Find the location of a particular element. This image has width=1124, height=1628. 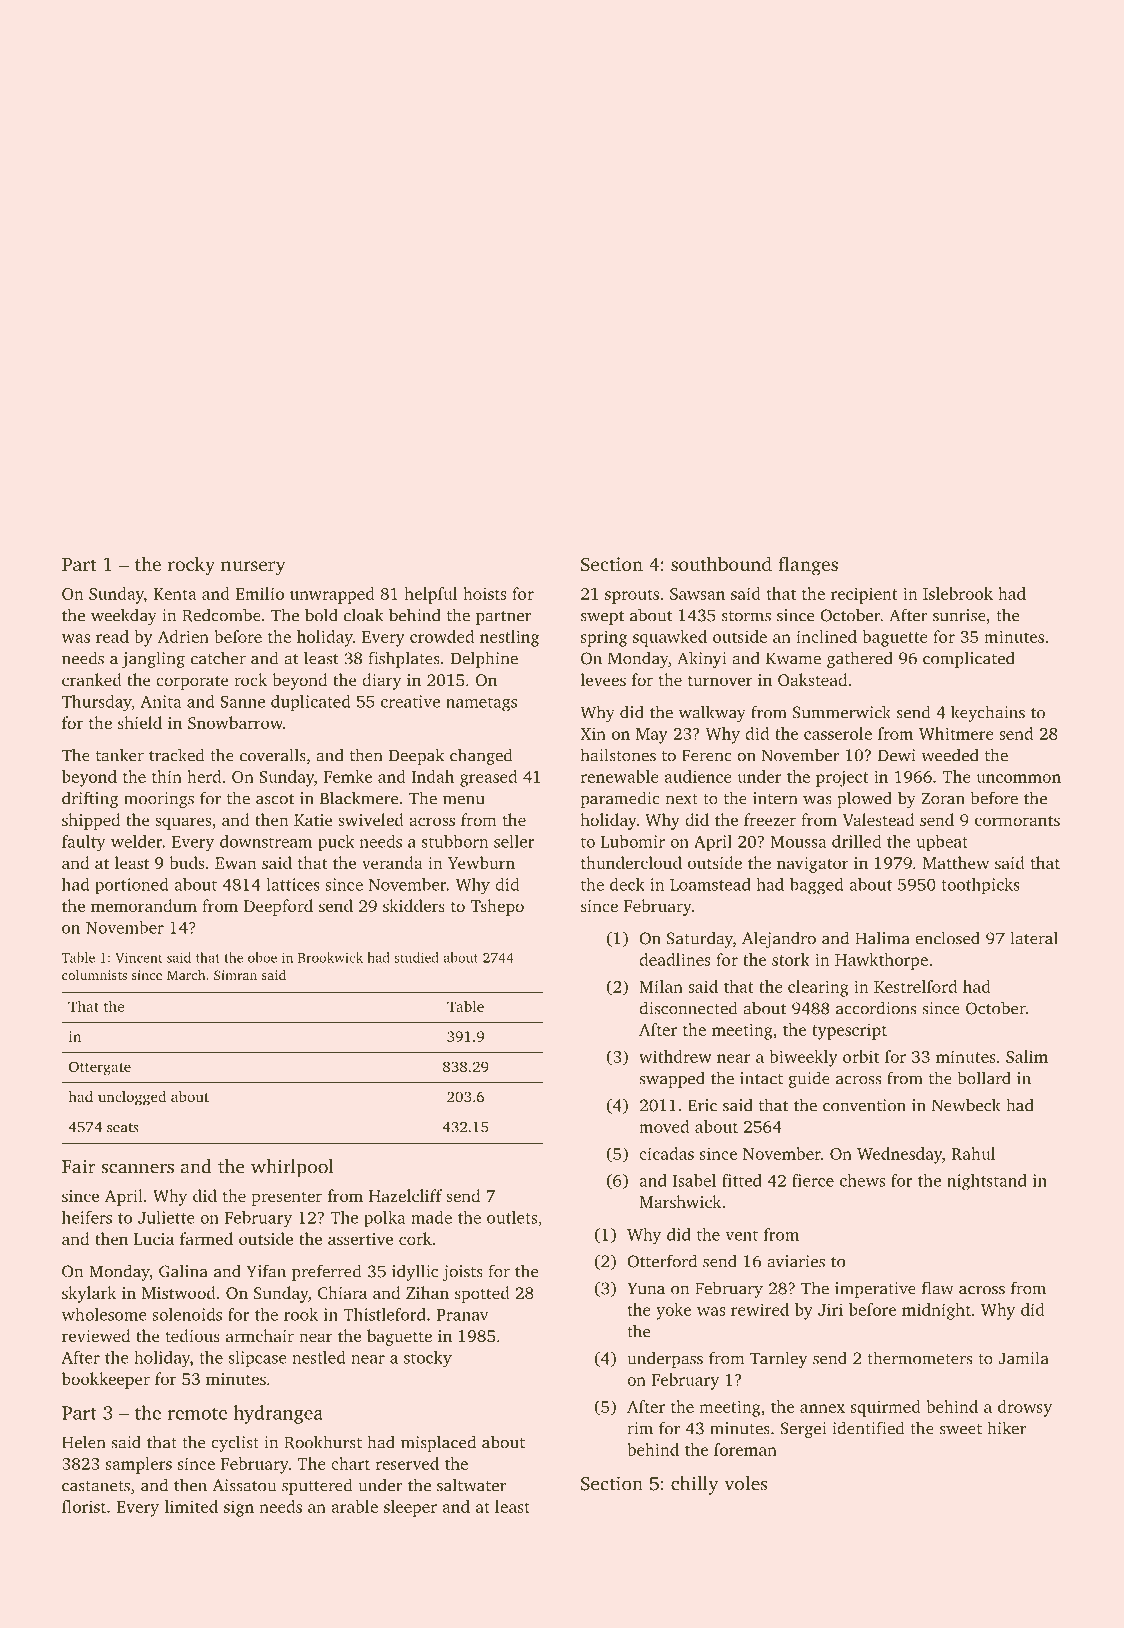

flanges is located at coordinates (808, 566).
